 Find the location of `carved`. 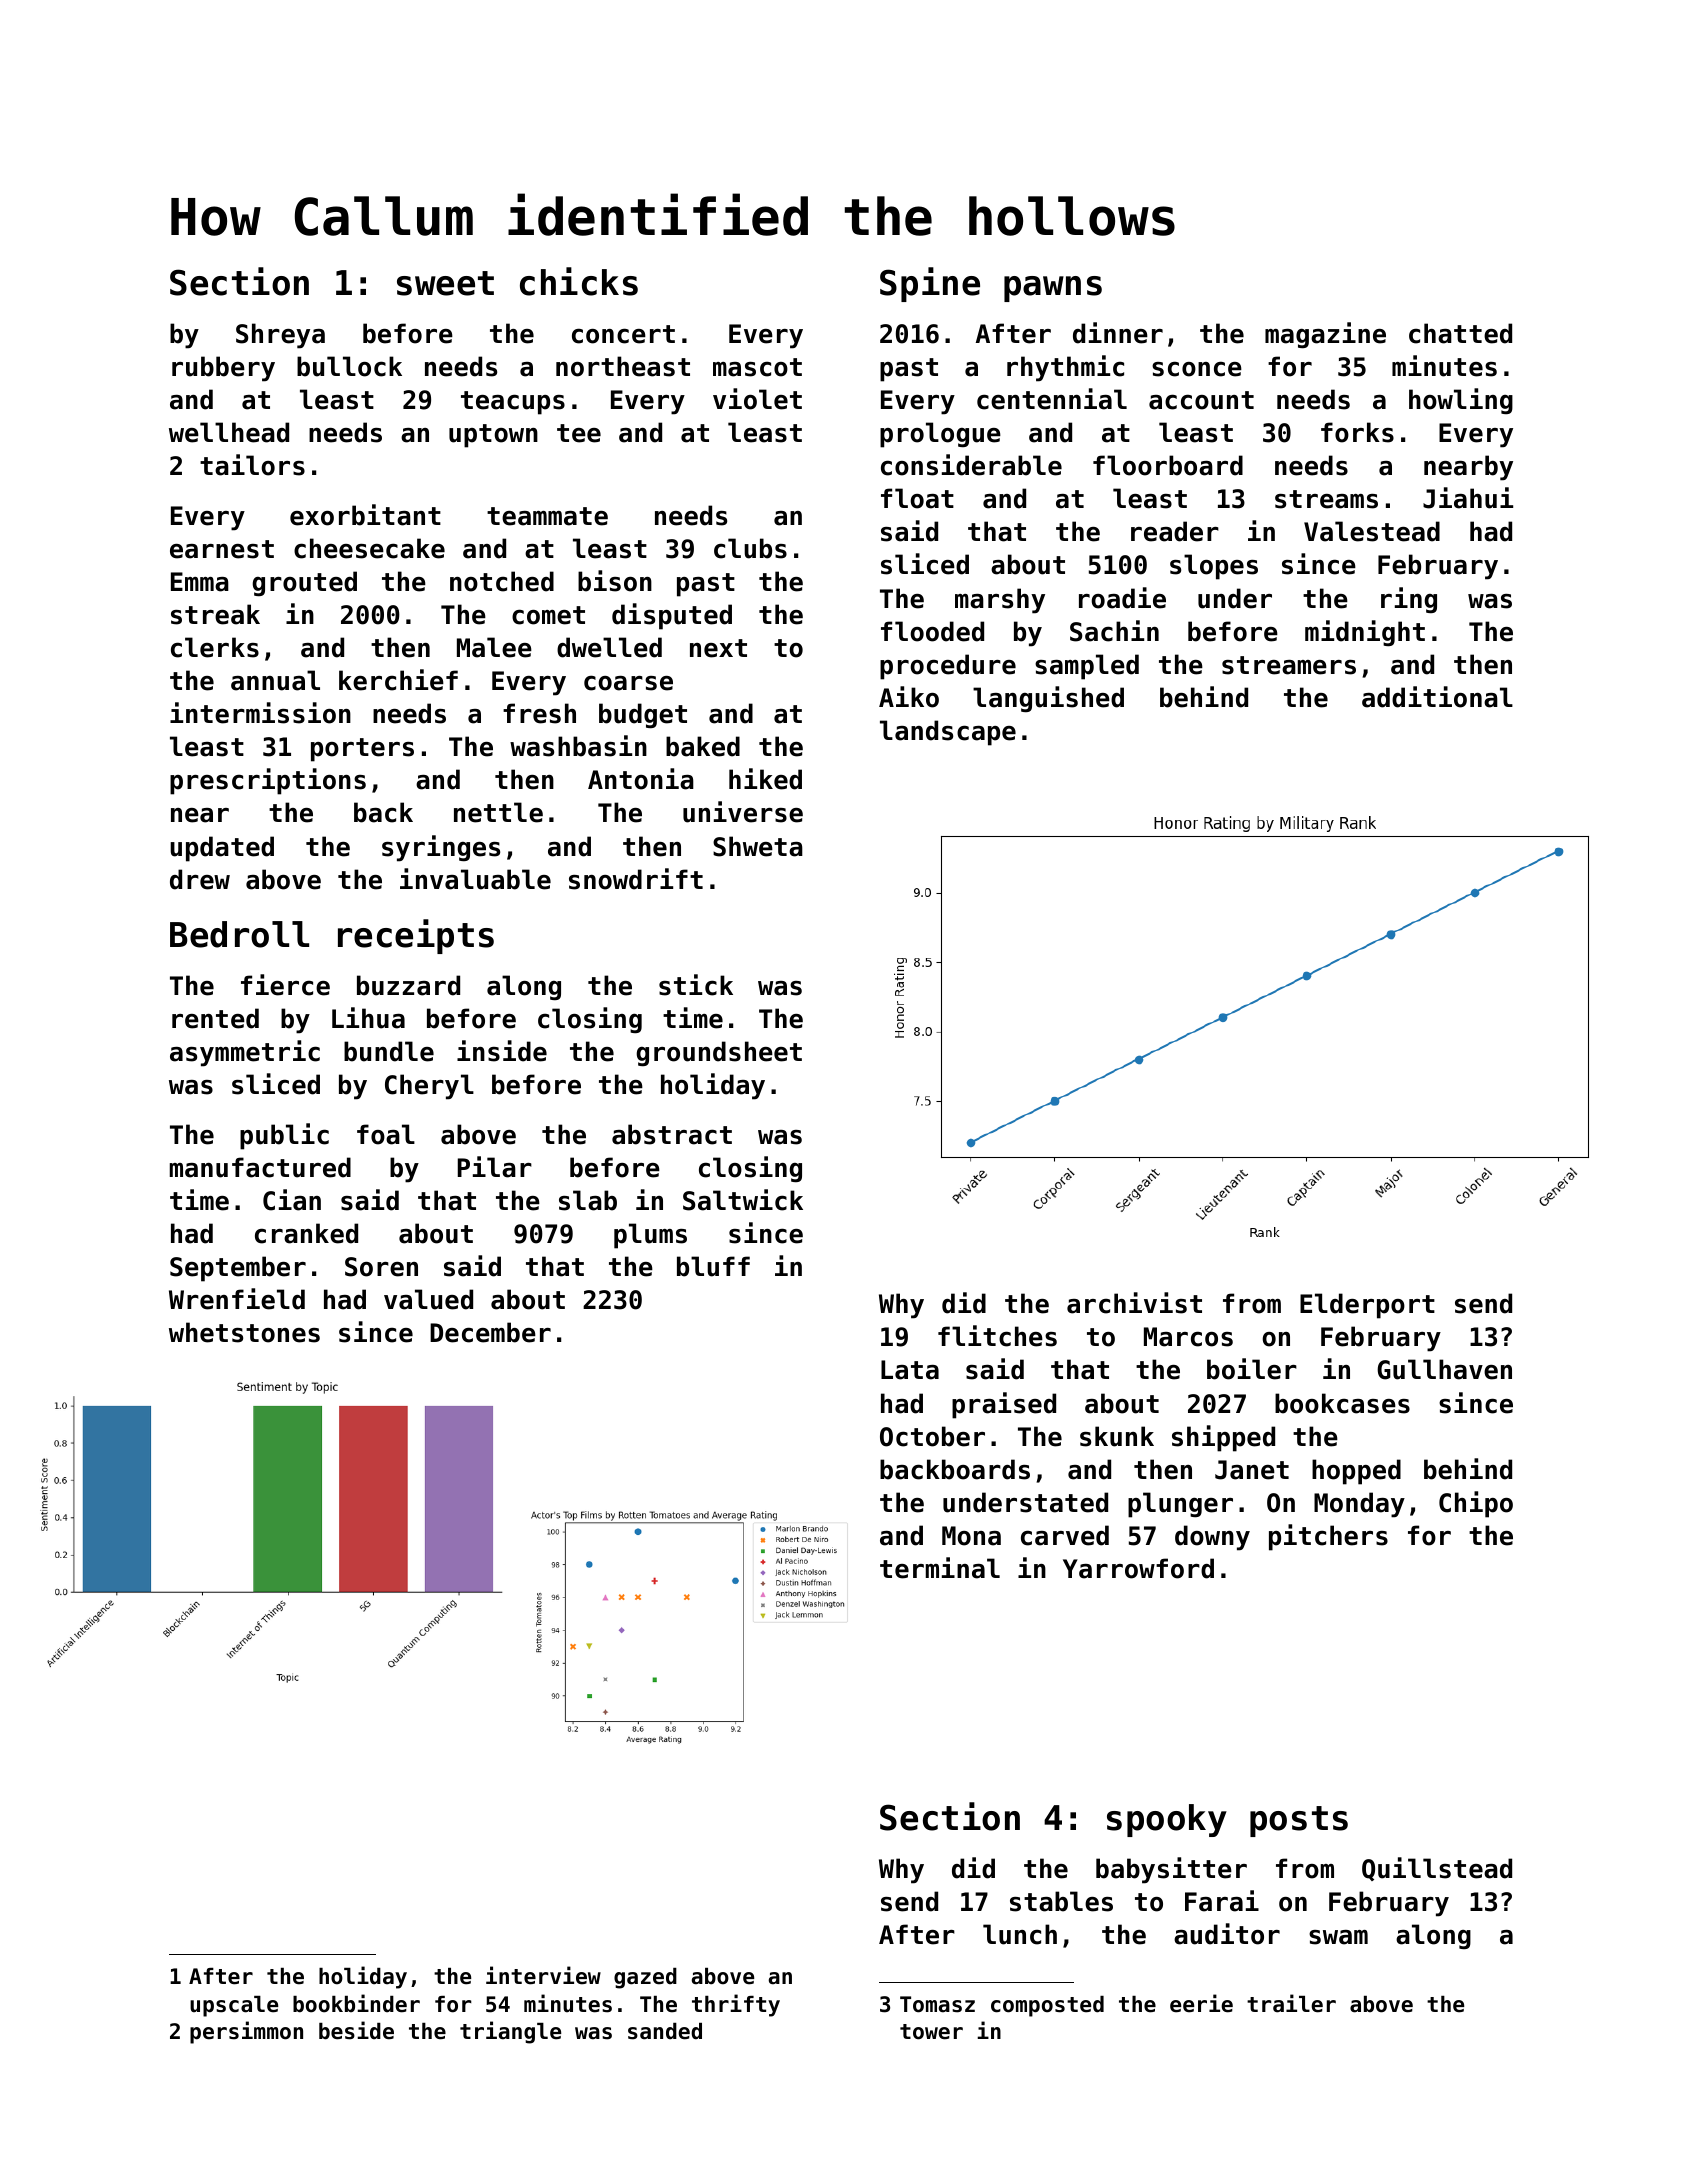

carved is located at coordinates (1065, 1535).
